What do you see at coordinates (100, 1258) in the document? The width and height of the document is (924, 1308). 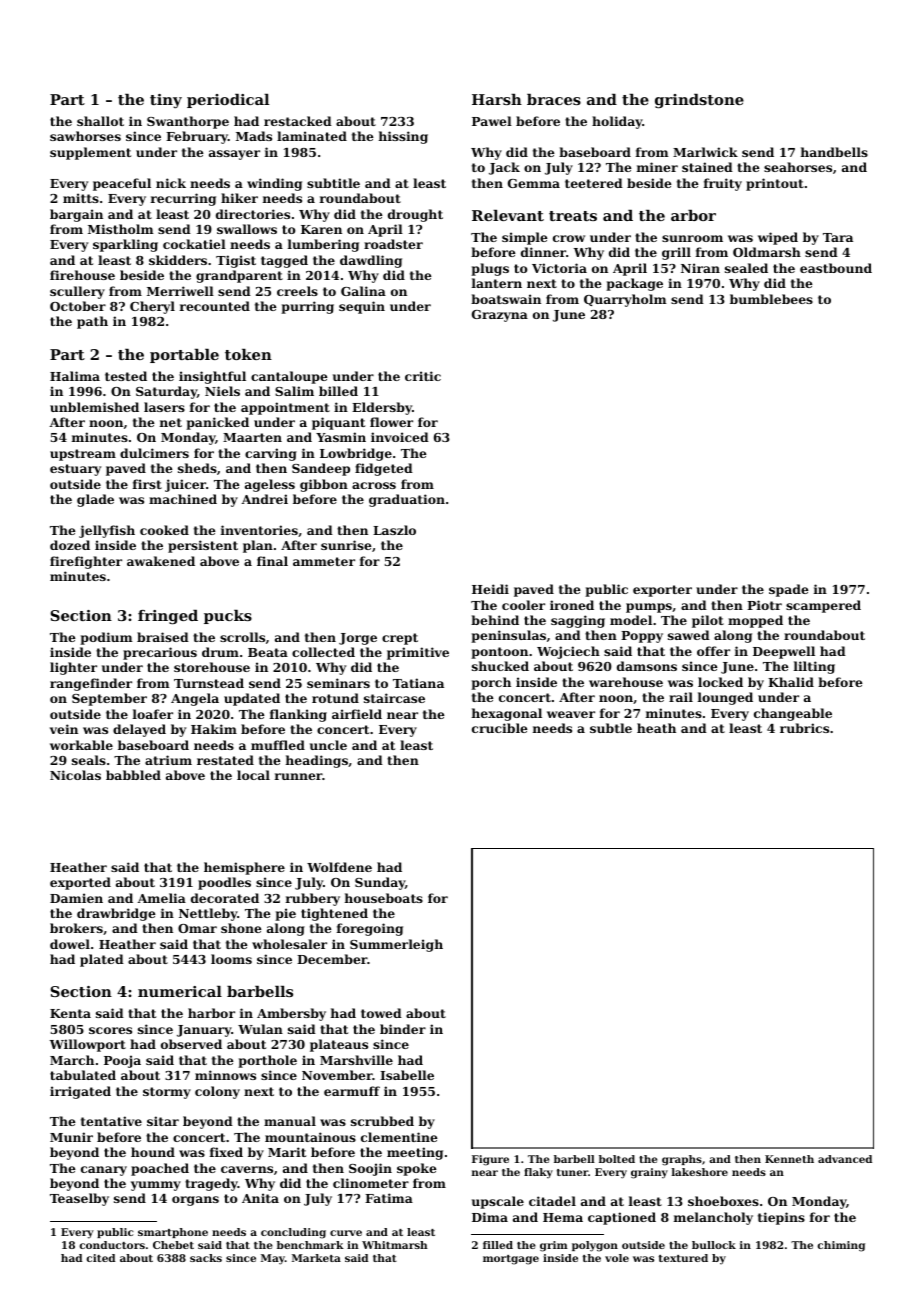 I see `cited` at bounding box center [100, 1258].
